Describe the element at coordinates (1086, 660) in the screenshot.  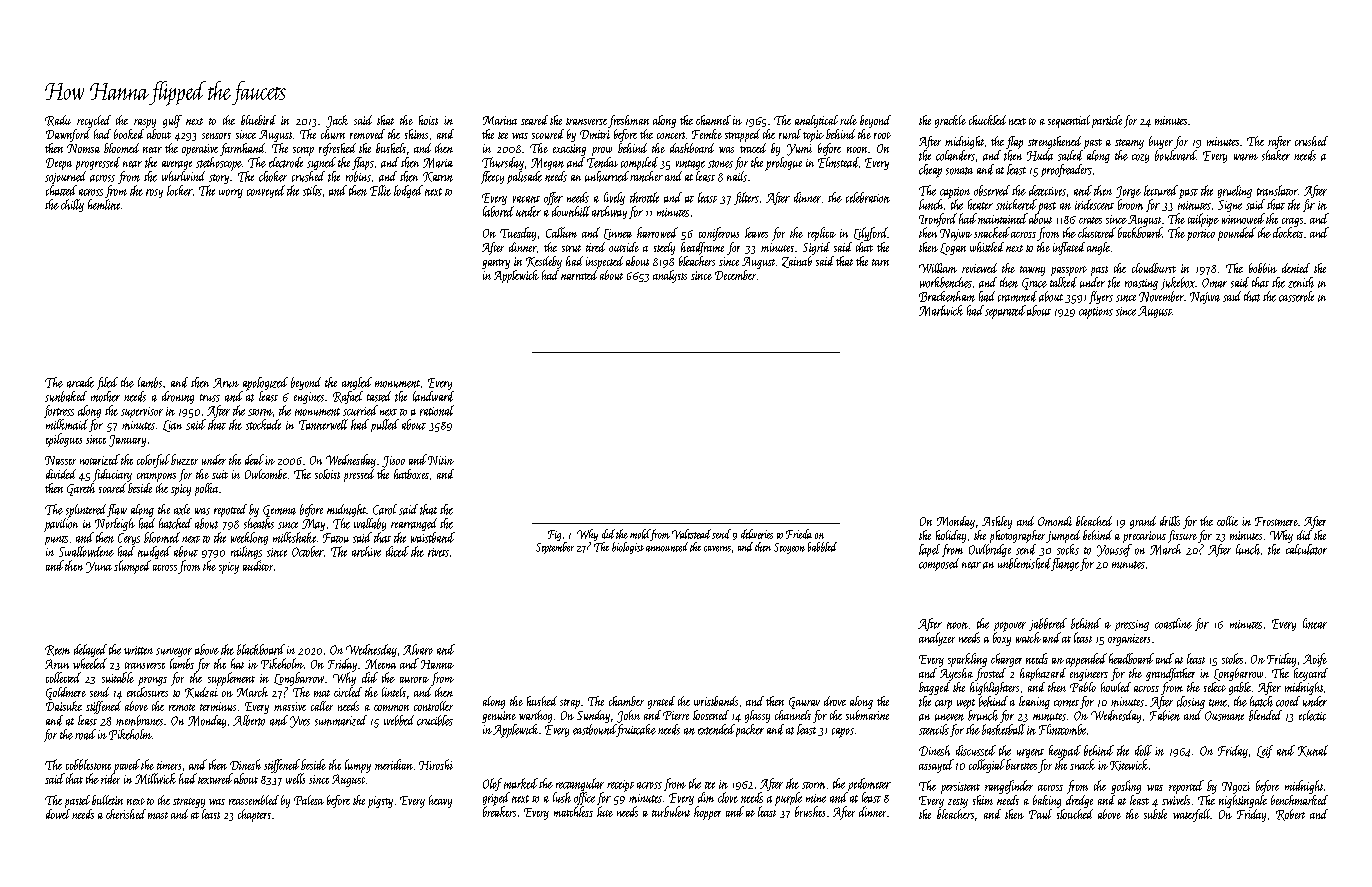
I see `appended` at that location.
